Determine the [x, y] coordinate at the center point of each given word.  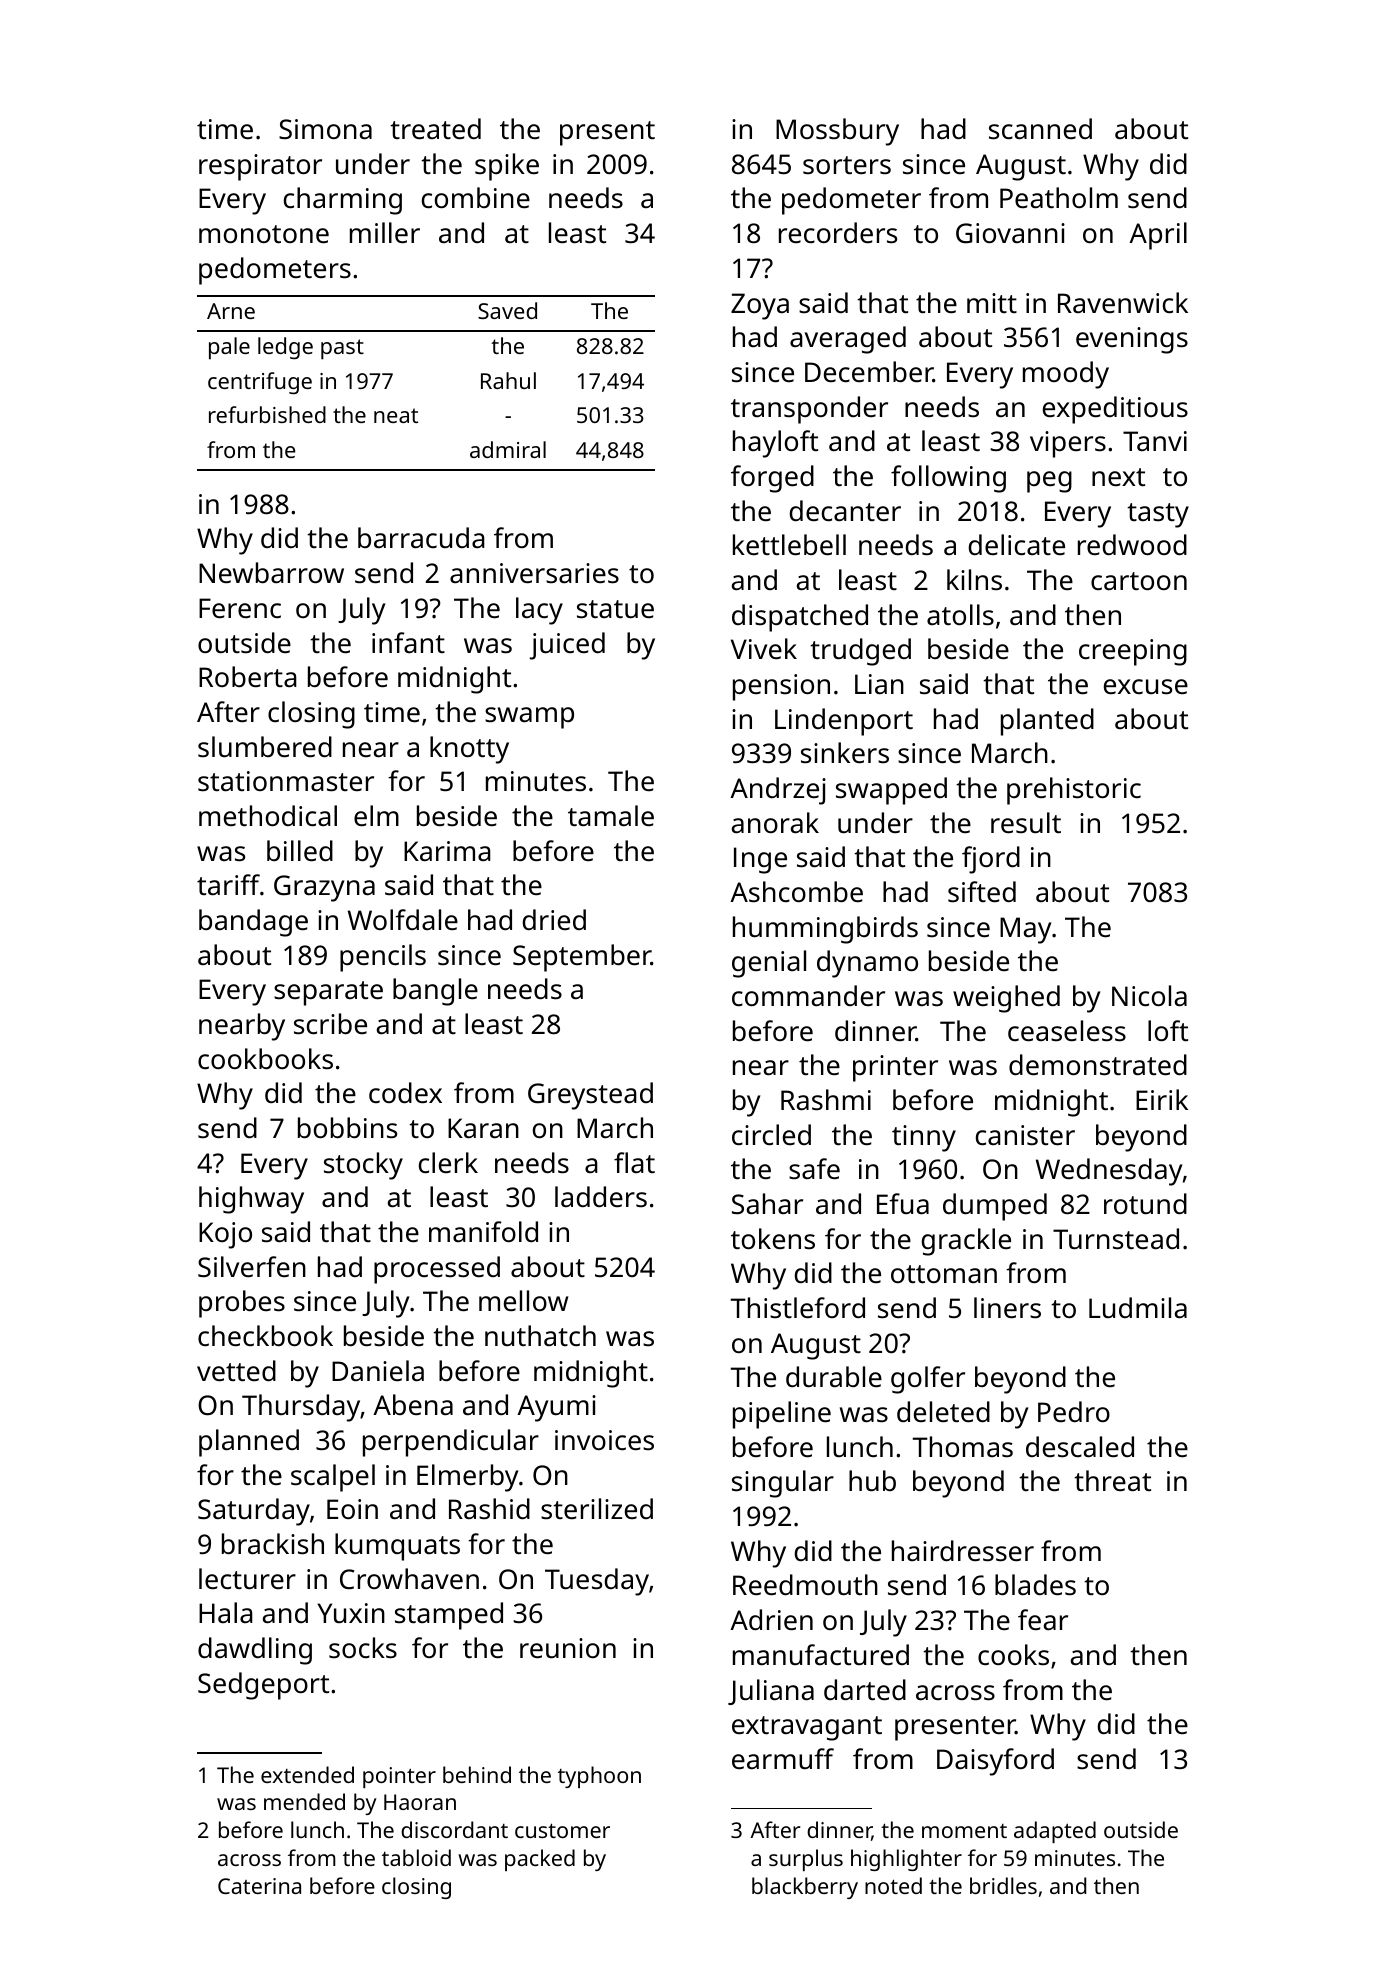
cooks [1013, 1654]
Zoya [760, 306]
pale [229, 348]
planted [1047, 722]
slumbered [265, 747]
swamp [529, 718]
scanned [1040, 129]
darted [865, 1690]
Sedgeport [263, 1686]
